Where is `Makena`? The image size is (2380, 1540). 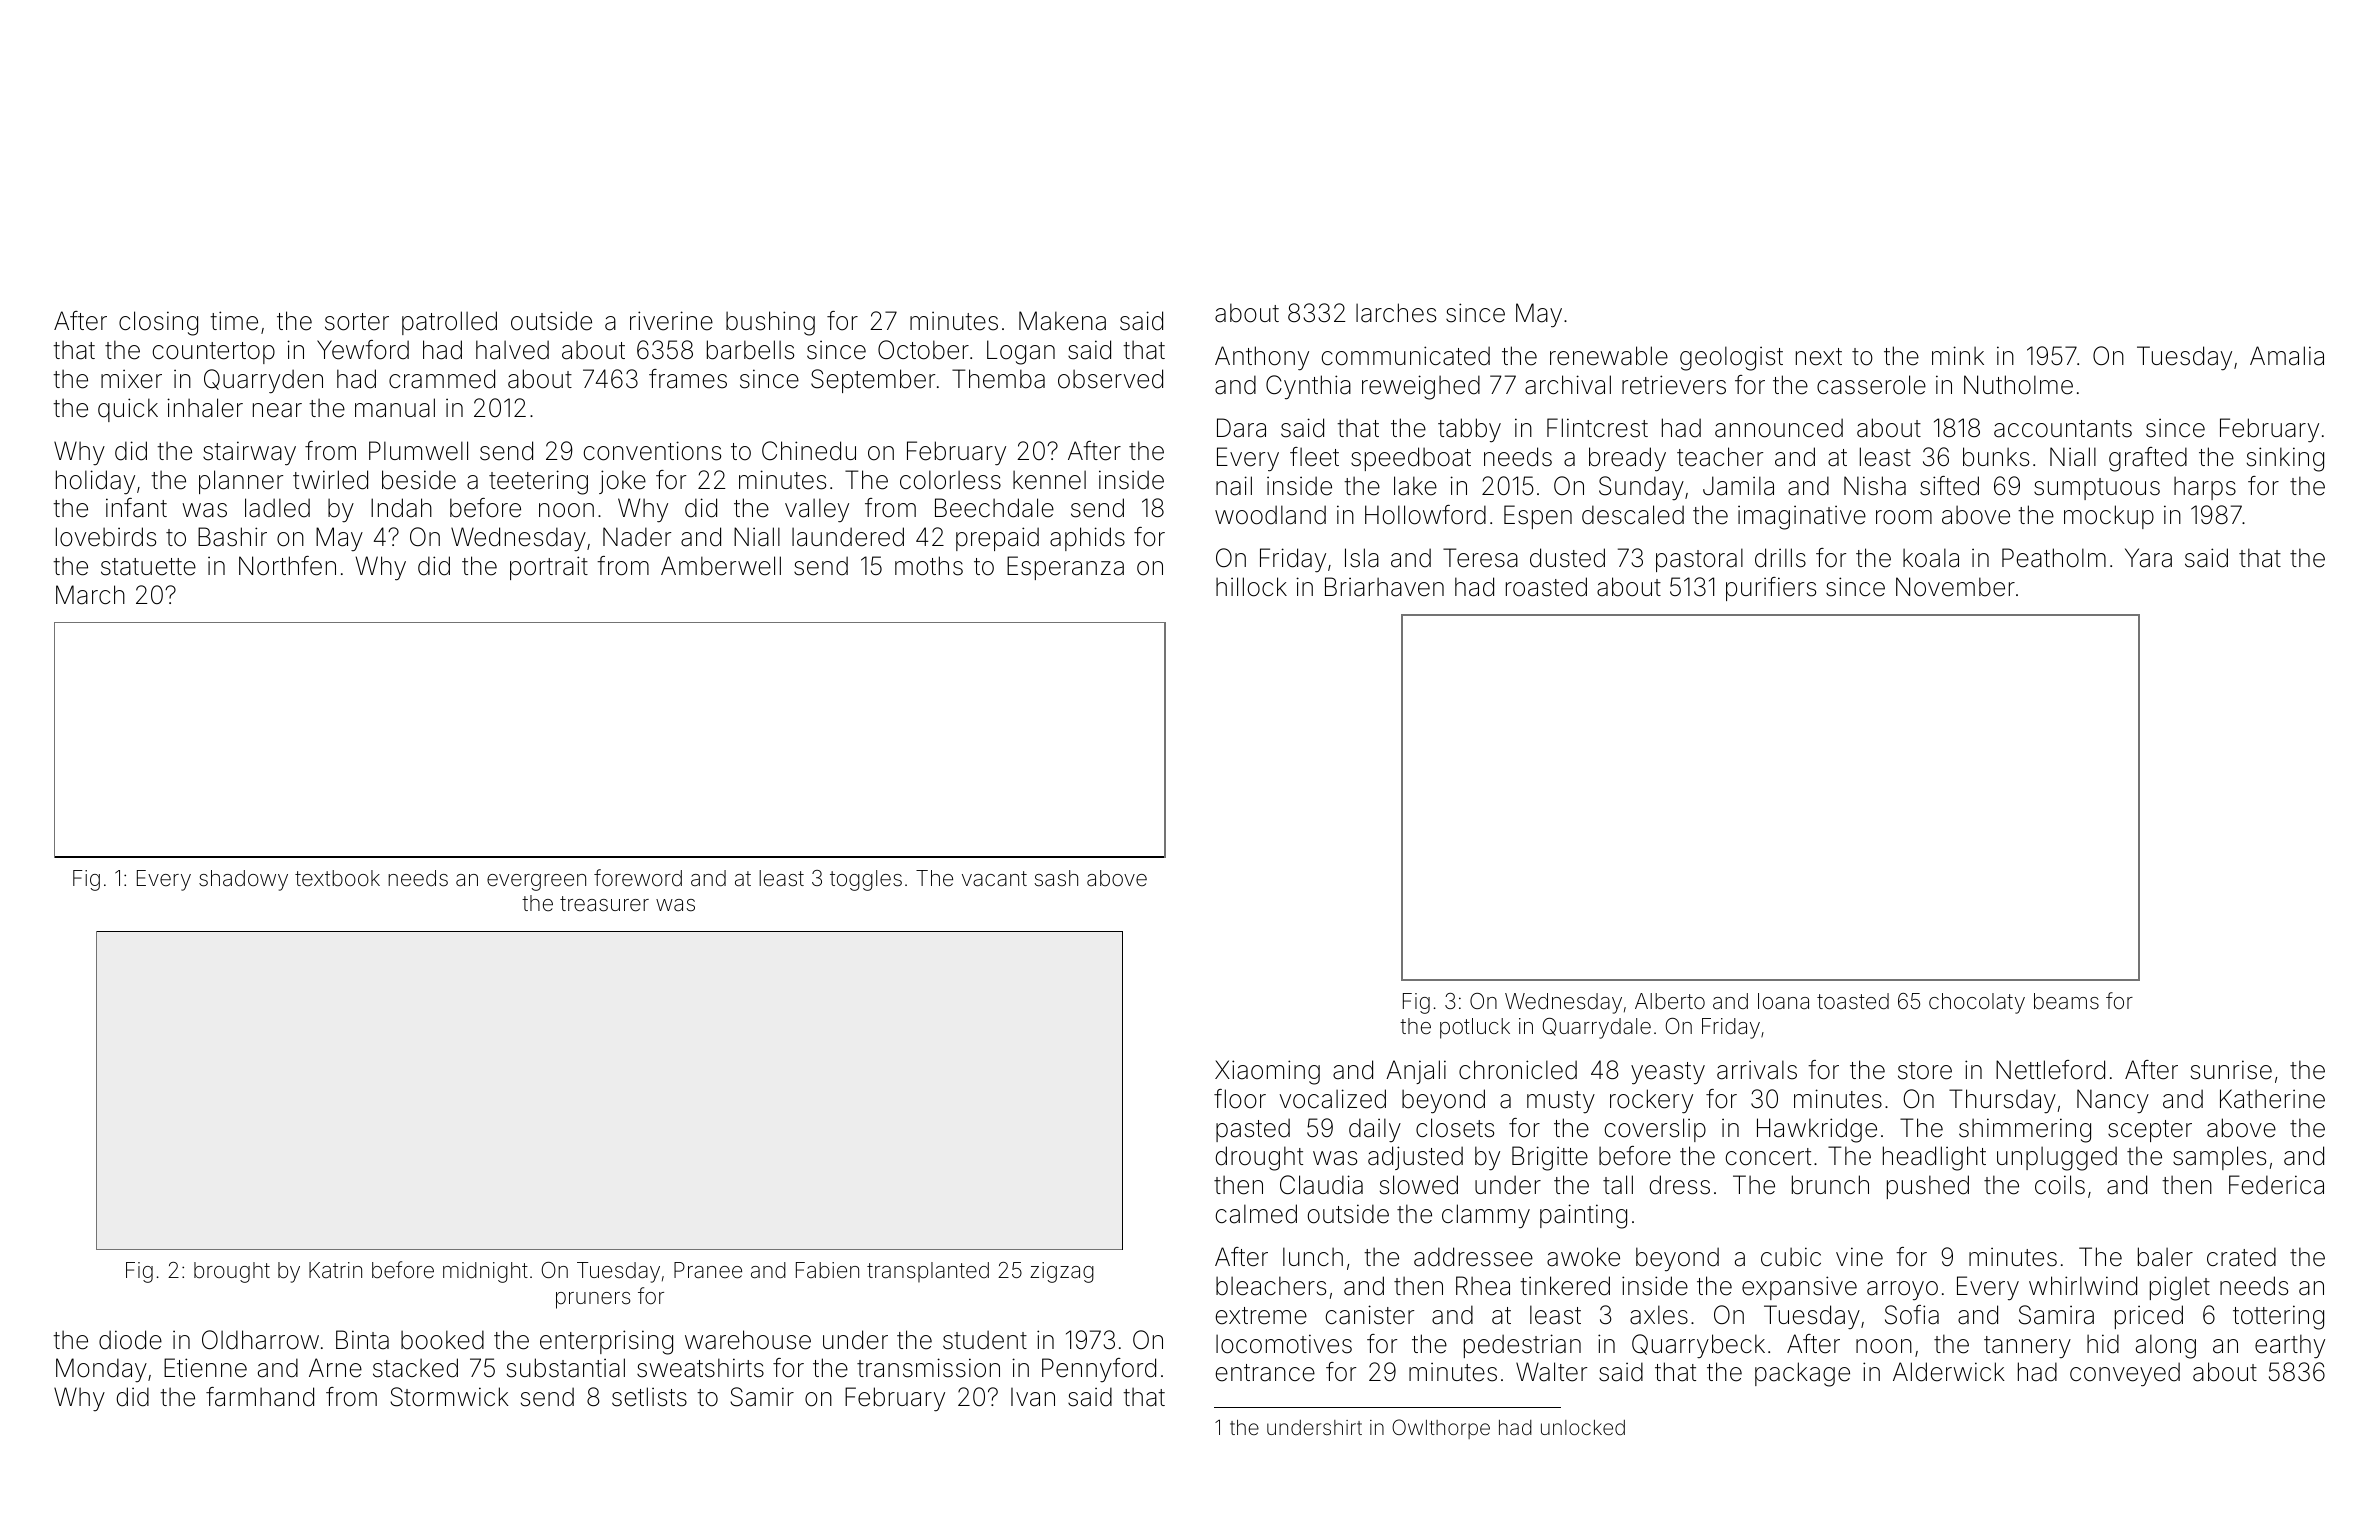
Makena is located at coordinates (1062, 321).
